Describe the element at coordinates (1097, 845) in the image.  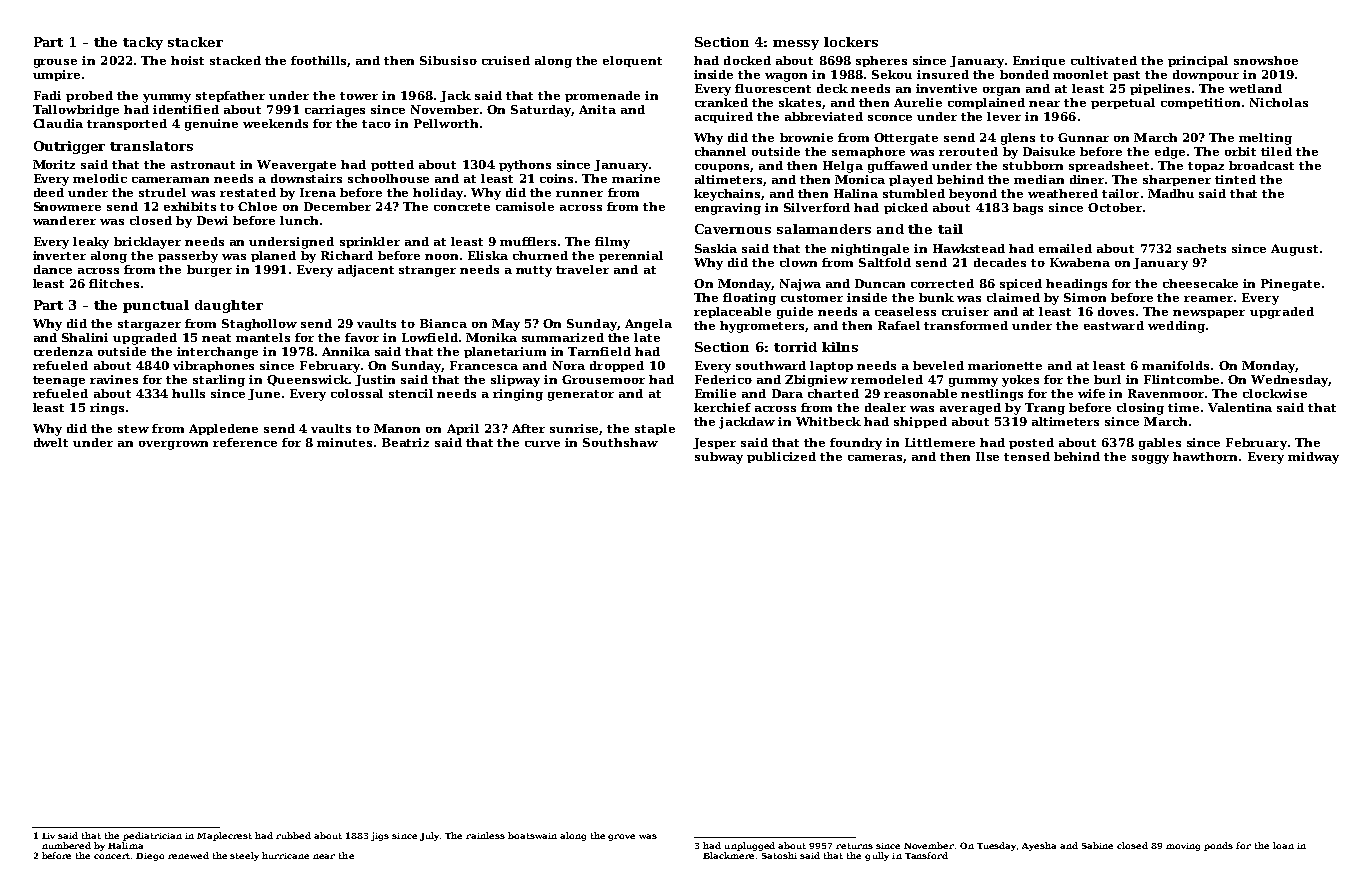
I see `Sabine` at that location.
